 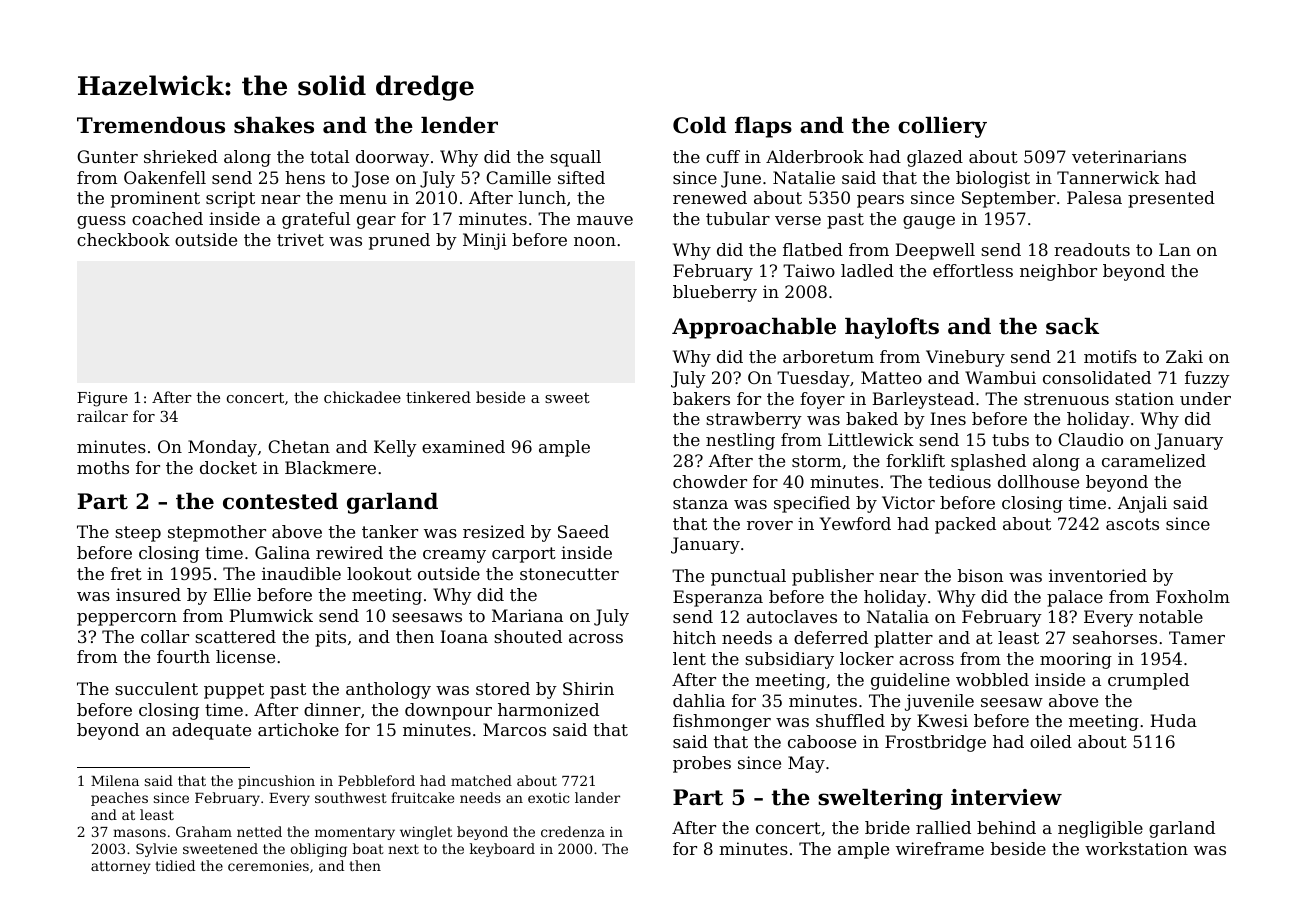 What do you see at coordinates (887, 827) in the document?
I see `bride` at bounding box center [887, 827].
